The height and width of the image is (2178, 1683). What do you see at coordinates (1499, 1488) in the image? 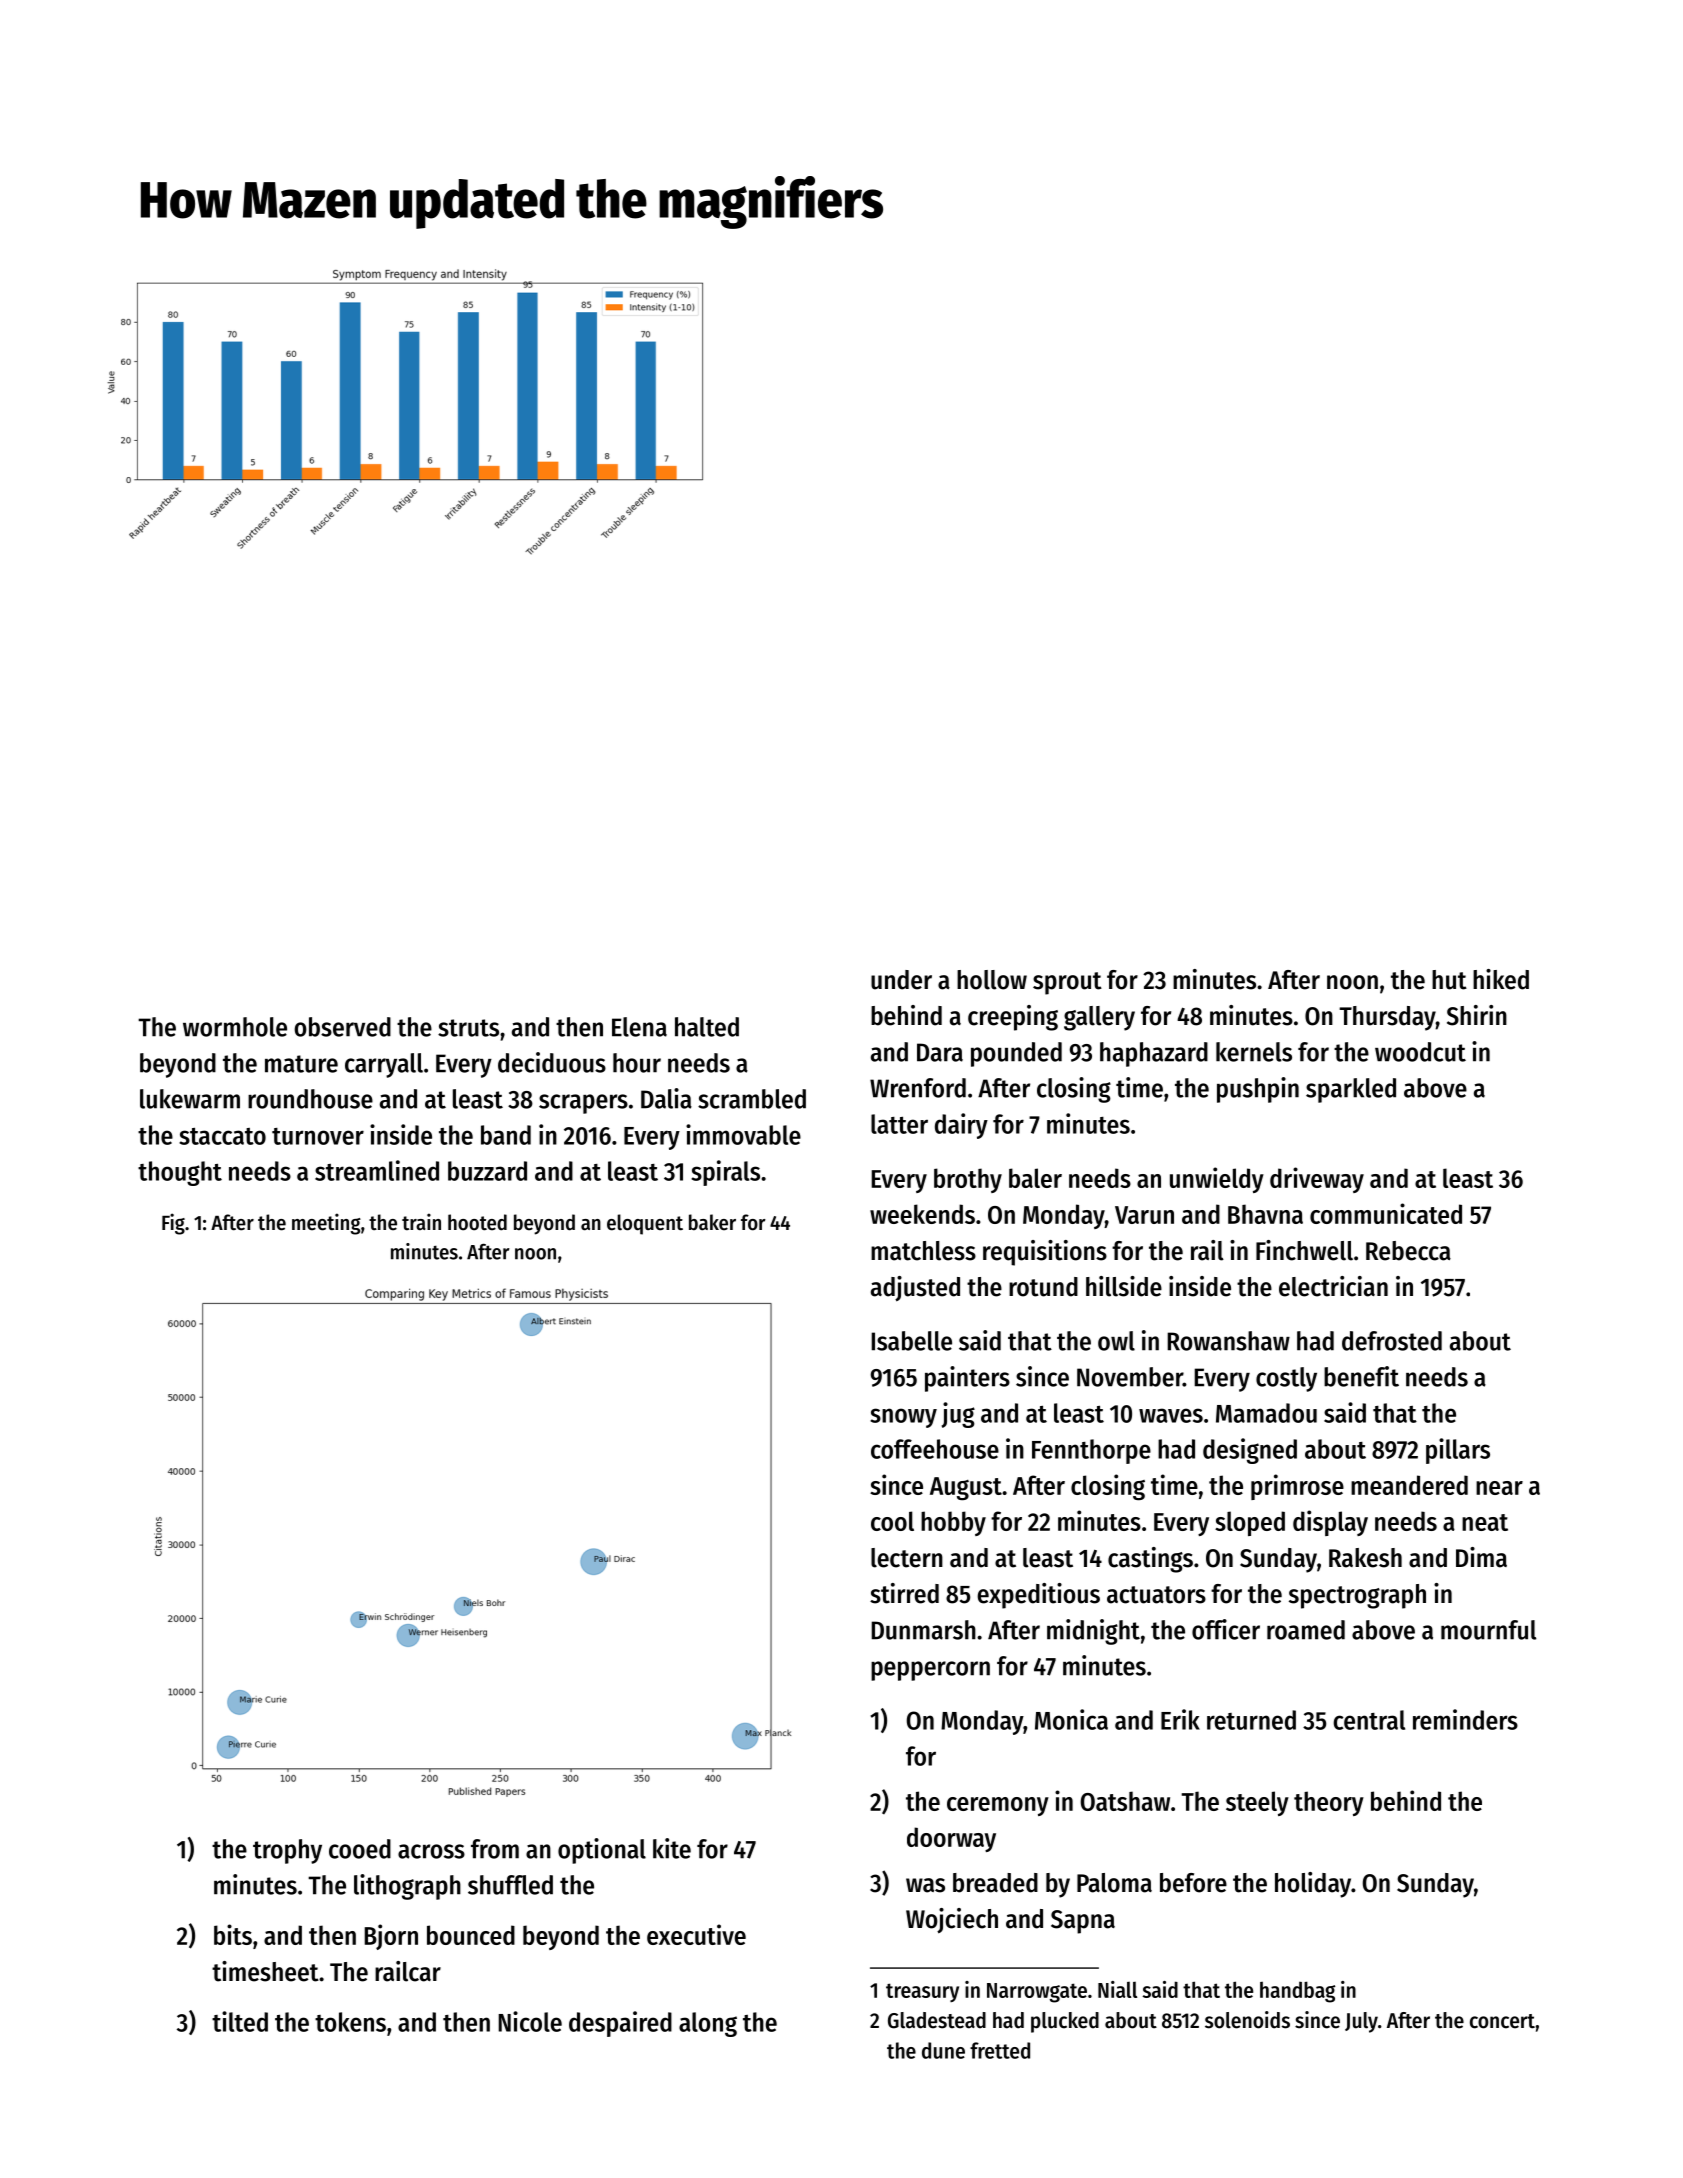
I see `near` at bounding box center [1499, 1488].
